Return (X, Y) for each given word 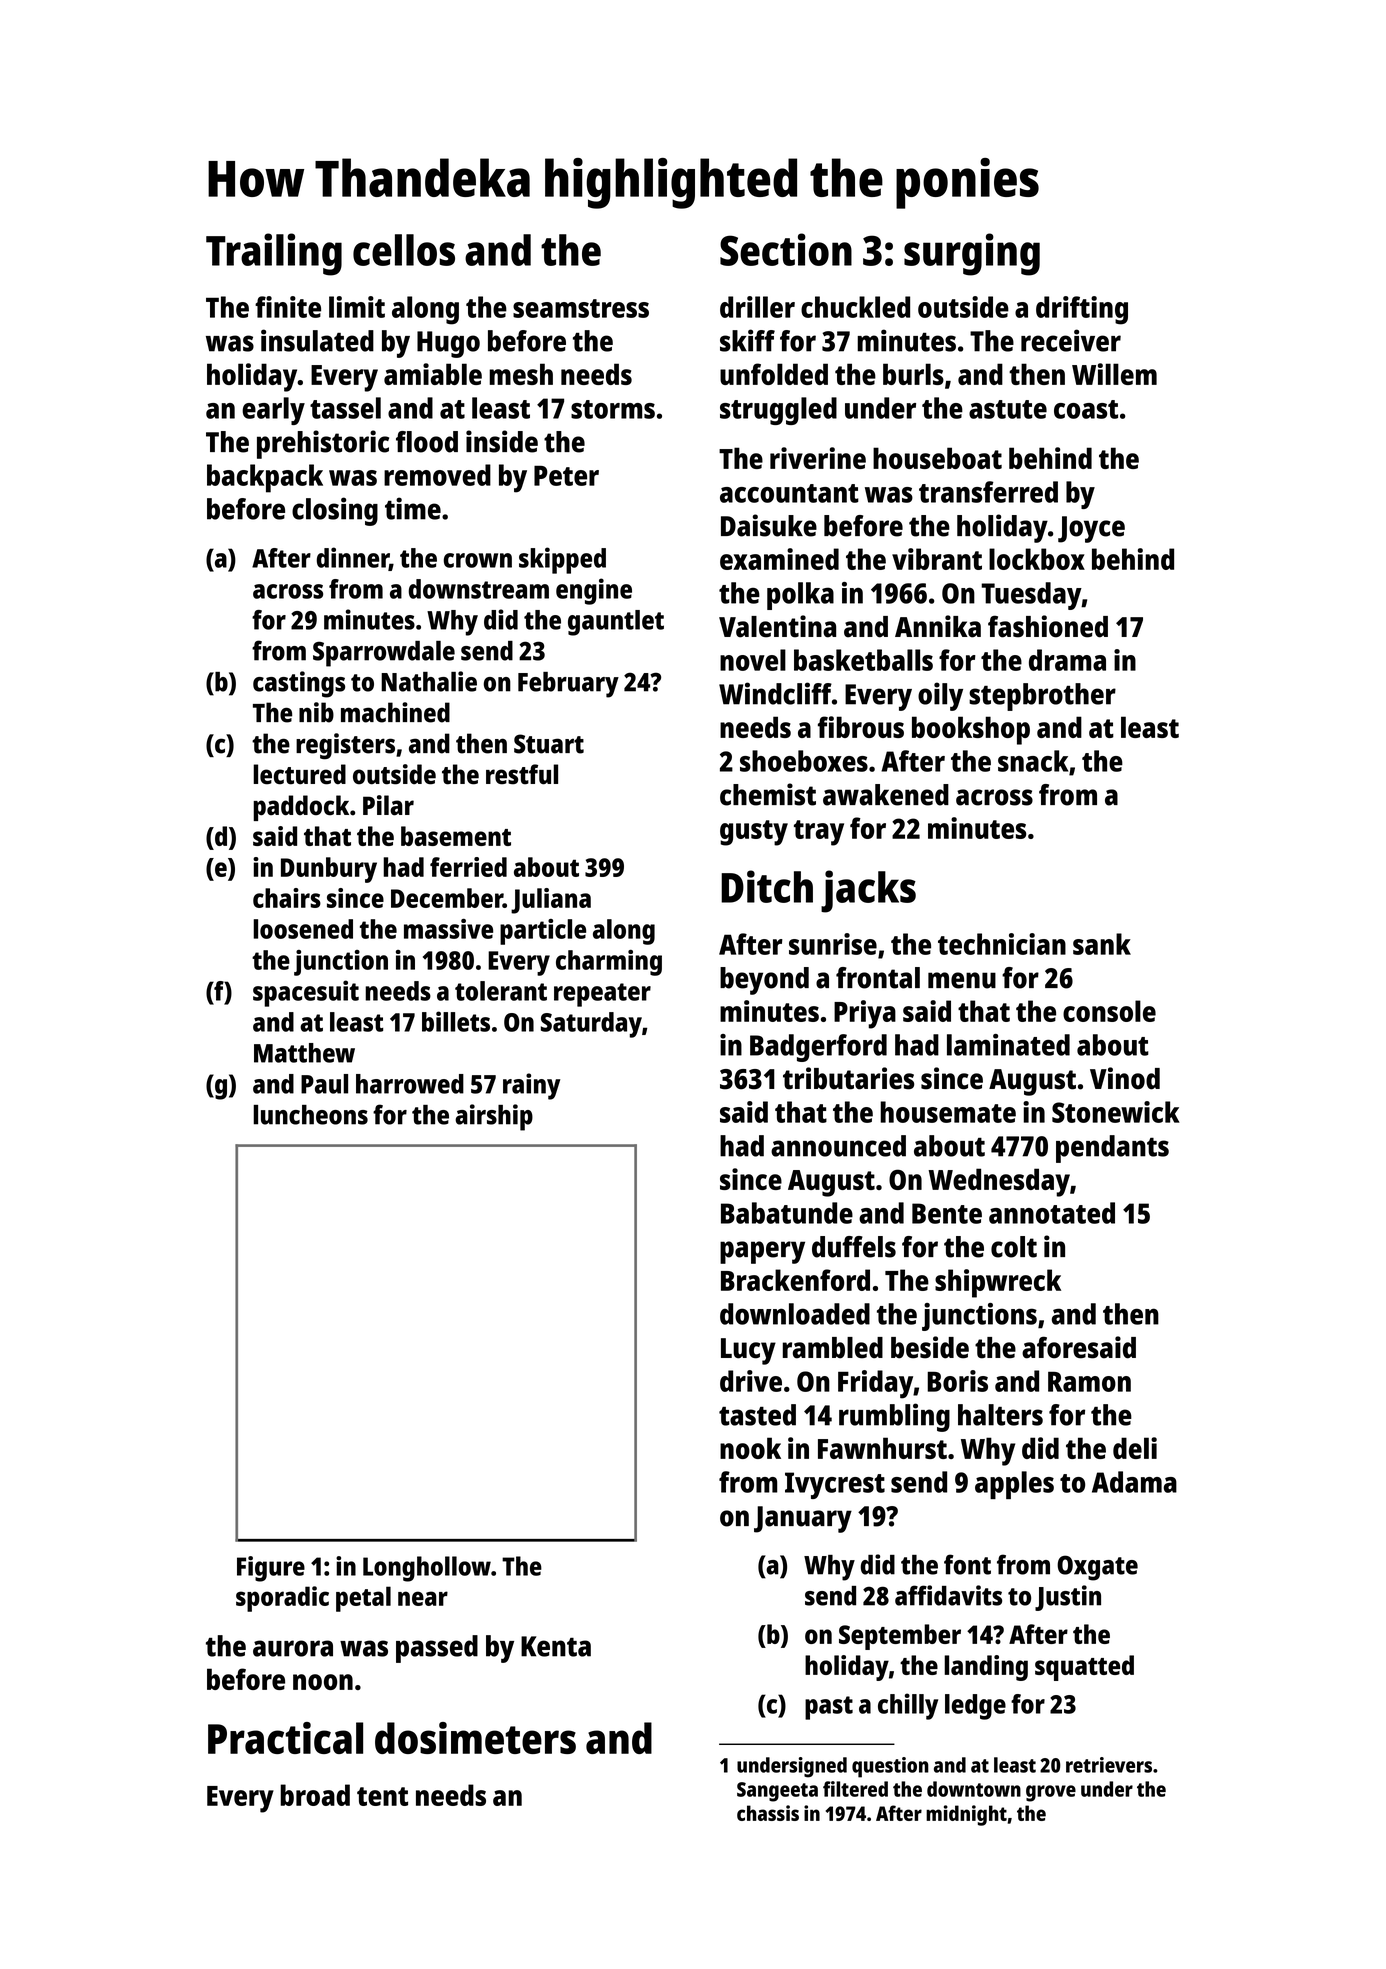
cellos (404, 250)
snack (1033, 761)
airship (494, 1117)
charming (609, 963)
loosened (303, 929)
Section (786, 249)
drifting (1082, 310)
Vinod (1125, 1078)
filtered (855, 1789)
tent (382, 1796)
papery (762, 1252)
